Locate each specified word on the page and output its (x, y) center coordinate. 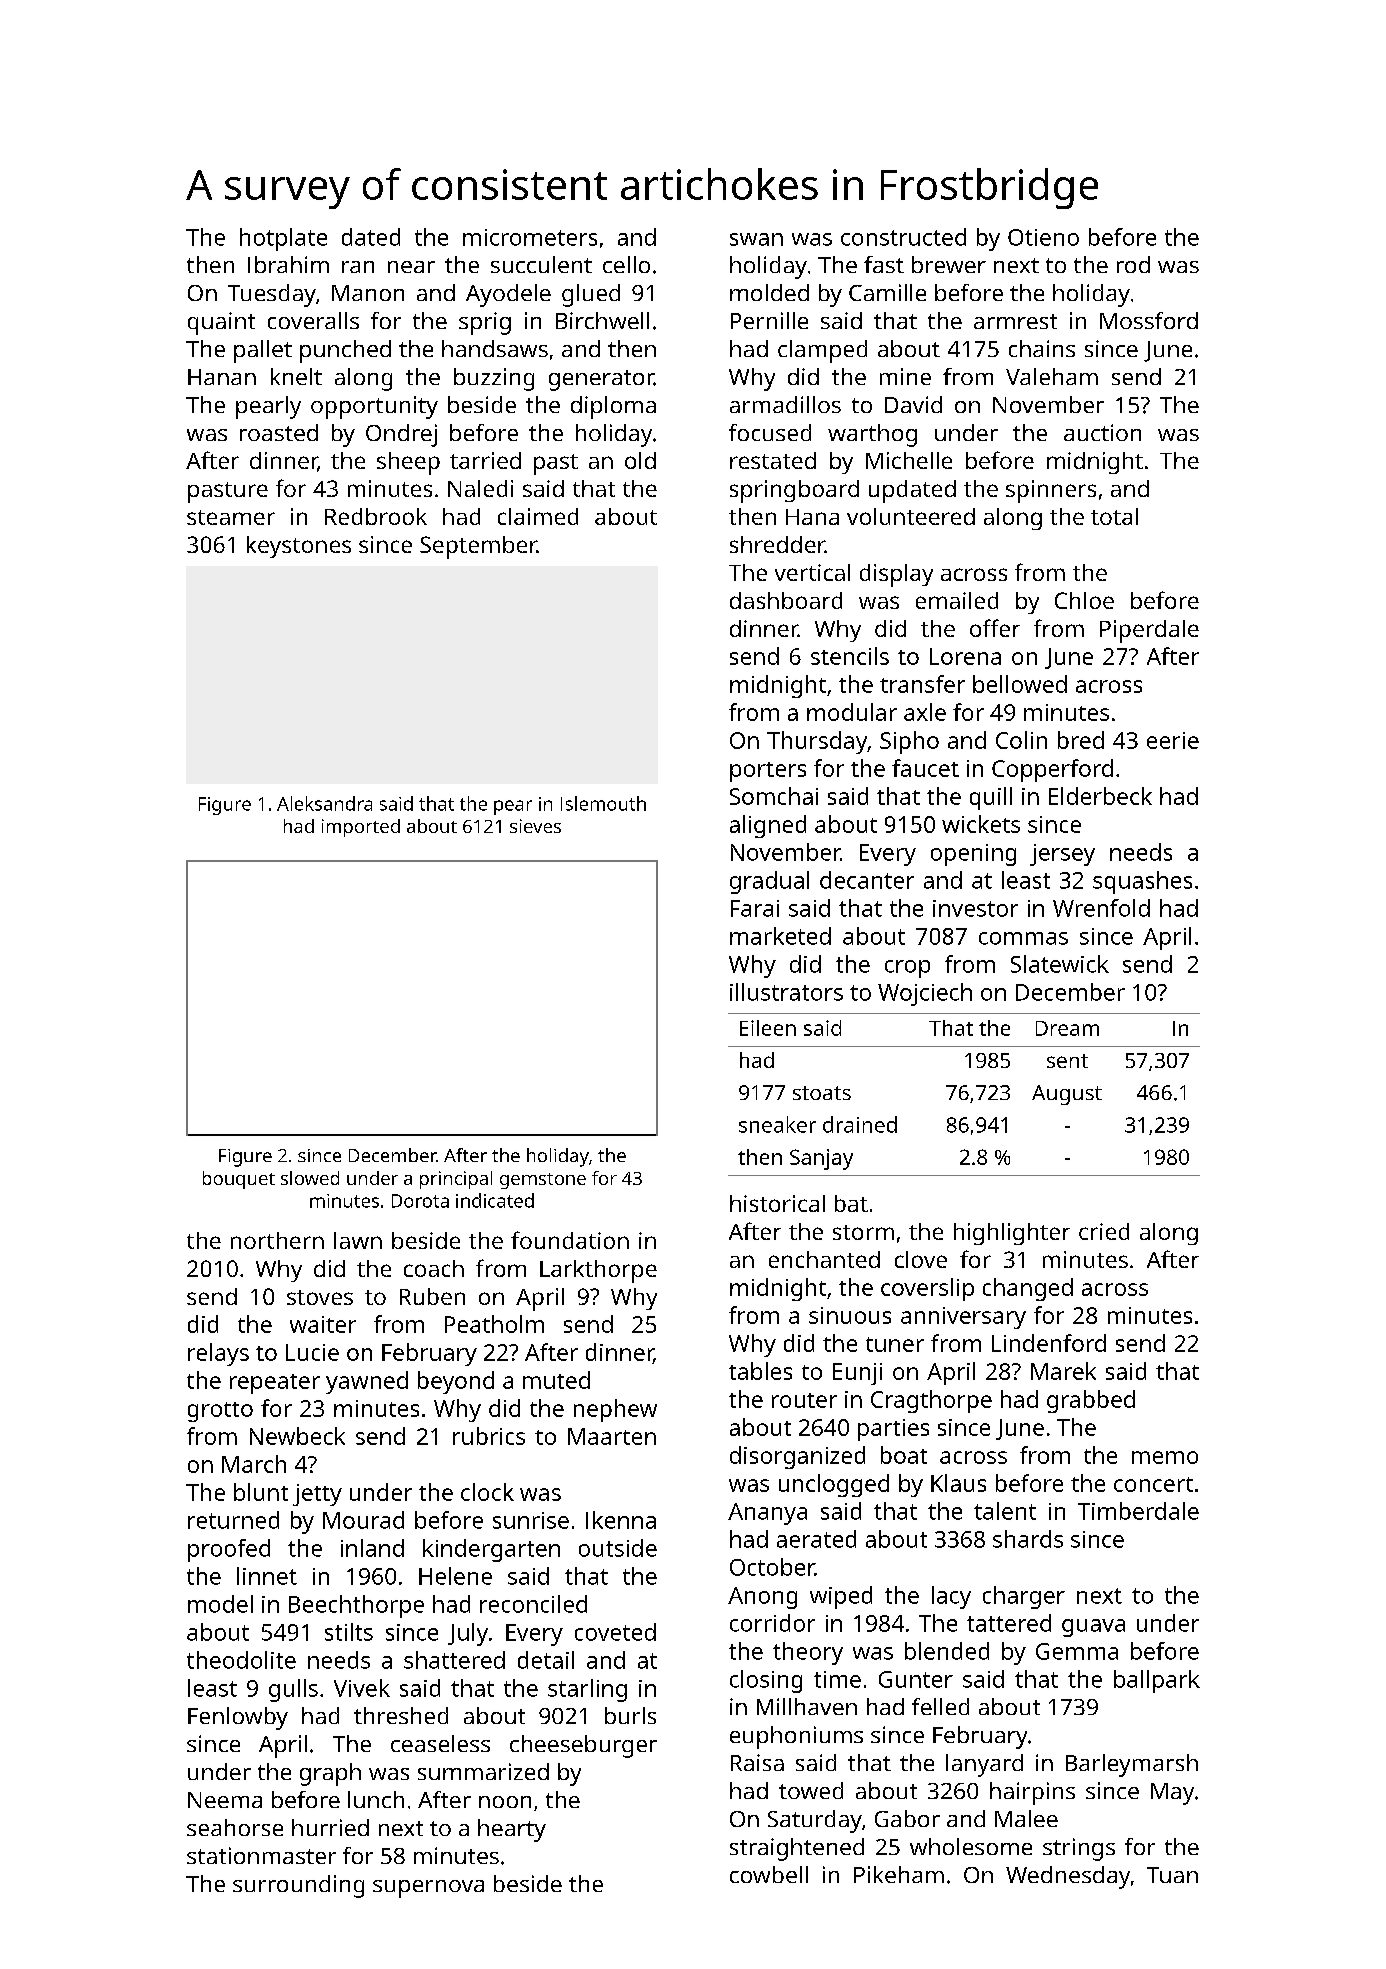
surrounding (298, 1886)
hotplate (283, 239)
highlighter (1012, 1234)
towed (811, 1790)
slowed (310, 1178)
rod (1133, 264)
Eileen (768, 1028)
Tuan (1172, 1875)
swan (756, 239)
